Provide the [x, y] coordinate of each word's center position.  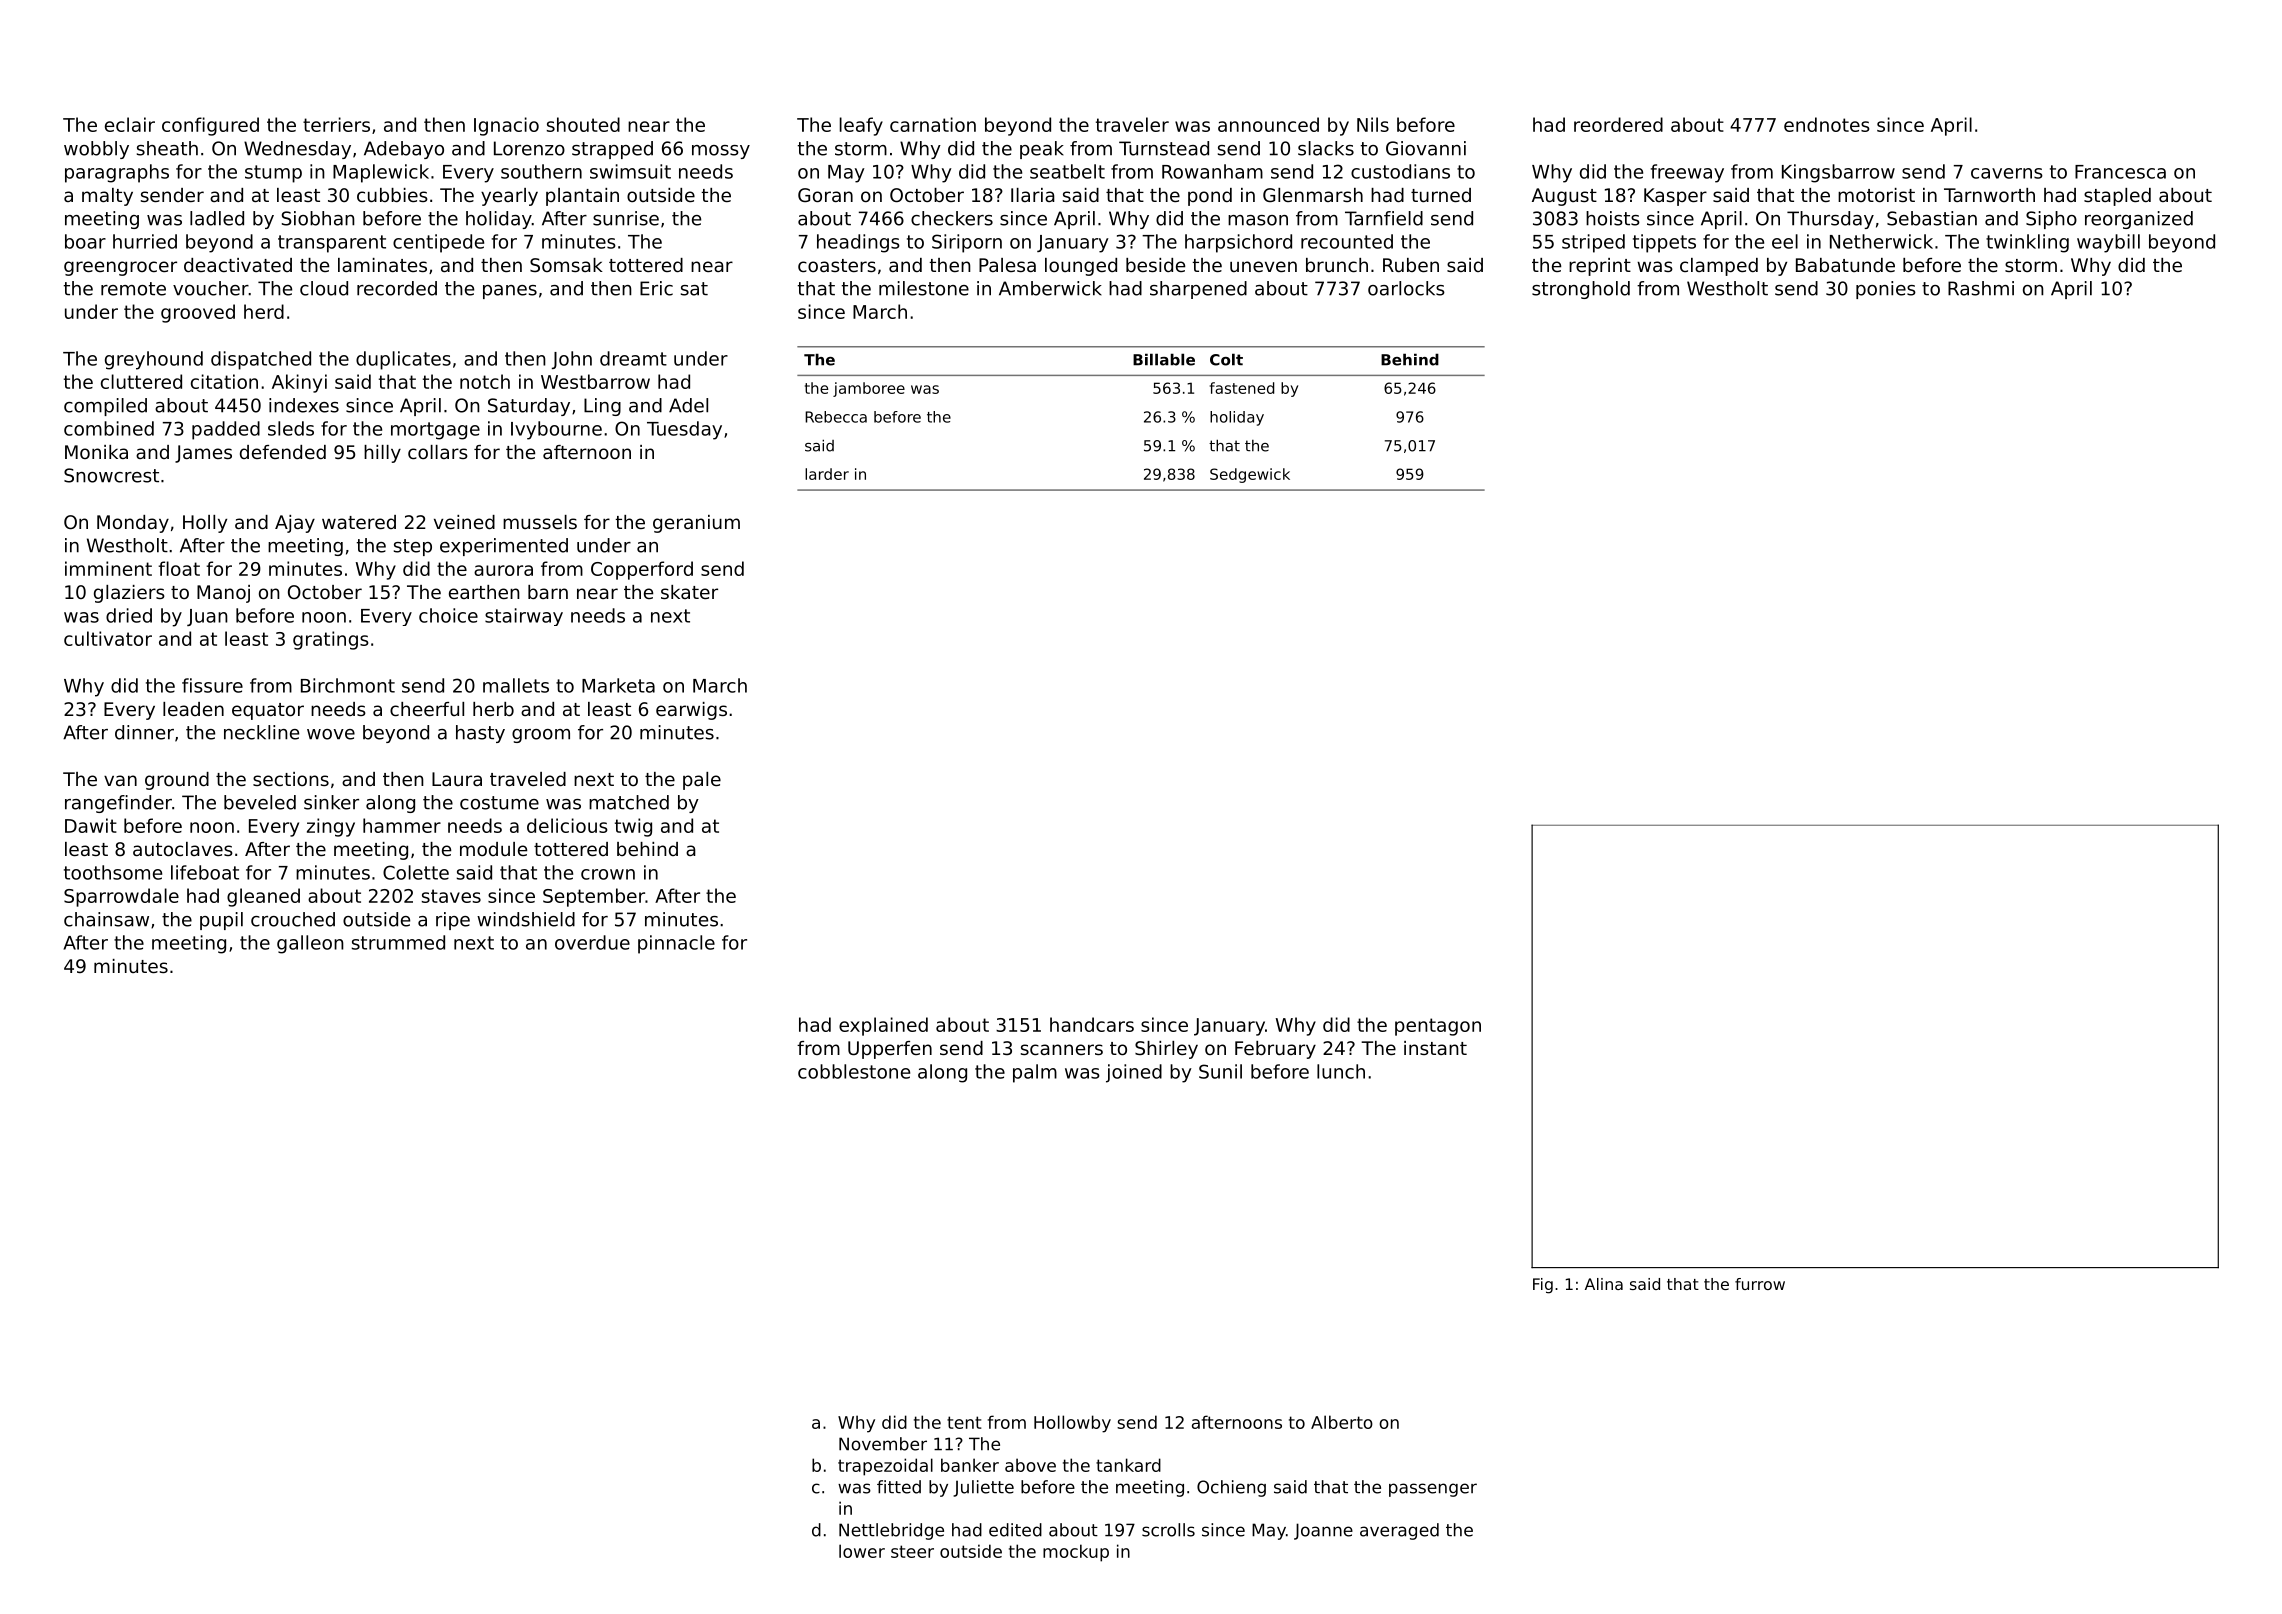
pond [1210, 197]
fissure [212, 685]
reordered [1618, 124]
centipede [438, 243]
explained [883, 1026]
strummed [398, 942]
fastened [1242, 388]
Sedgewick [1250, 475]
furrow [1760, 1284]
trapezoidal [885, 1467]
